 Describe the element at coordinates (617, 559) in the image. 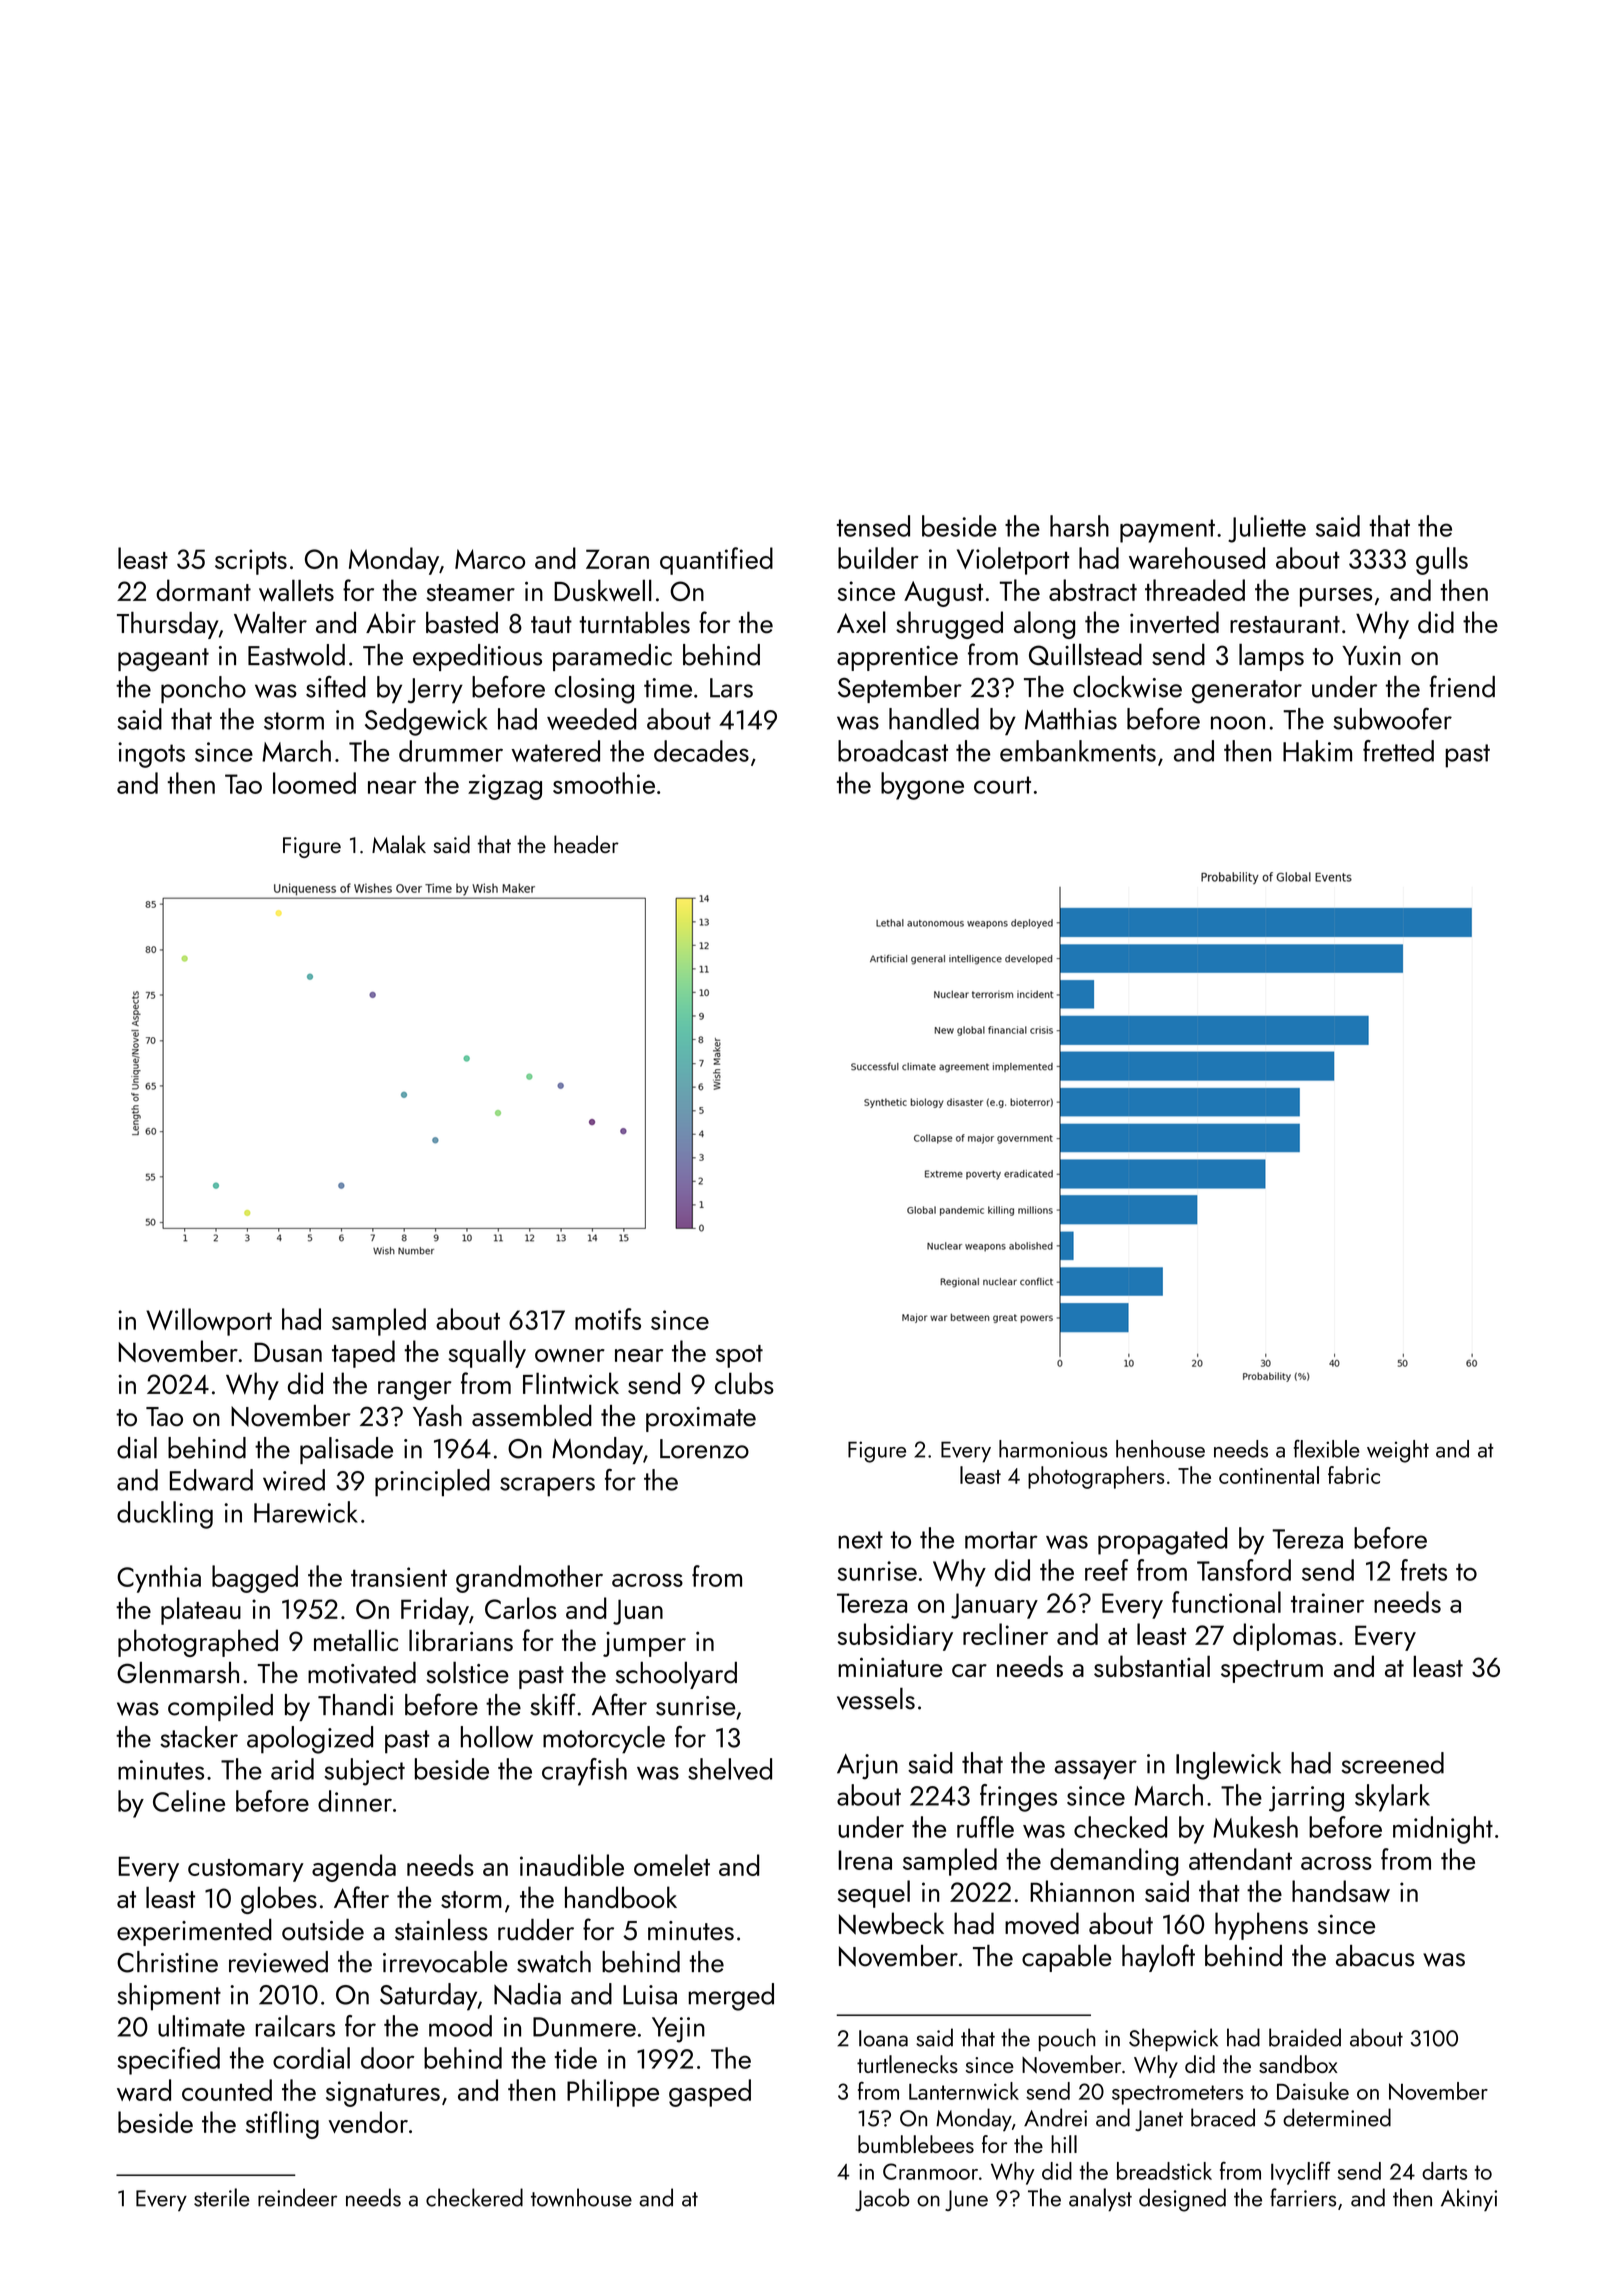

I see `Zoran` at that location.
